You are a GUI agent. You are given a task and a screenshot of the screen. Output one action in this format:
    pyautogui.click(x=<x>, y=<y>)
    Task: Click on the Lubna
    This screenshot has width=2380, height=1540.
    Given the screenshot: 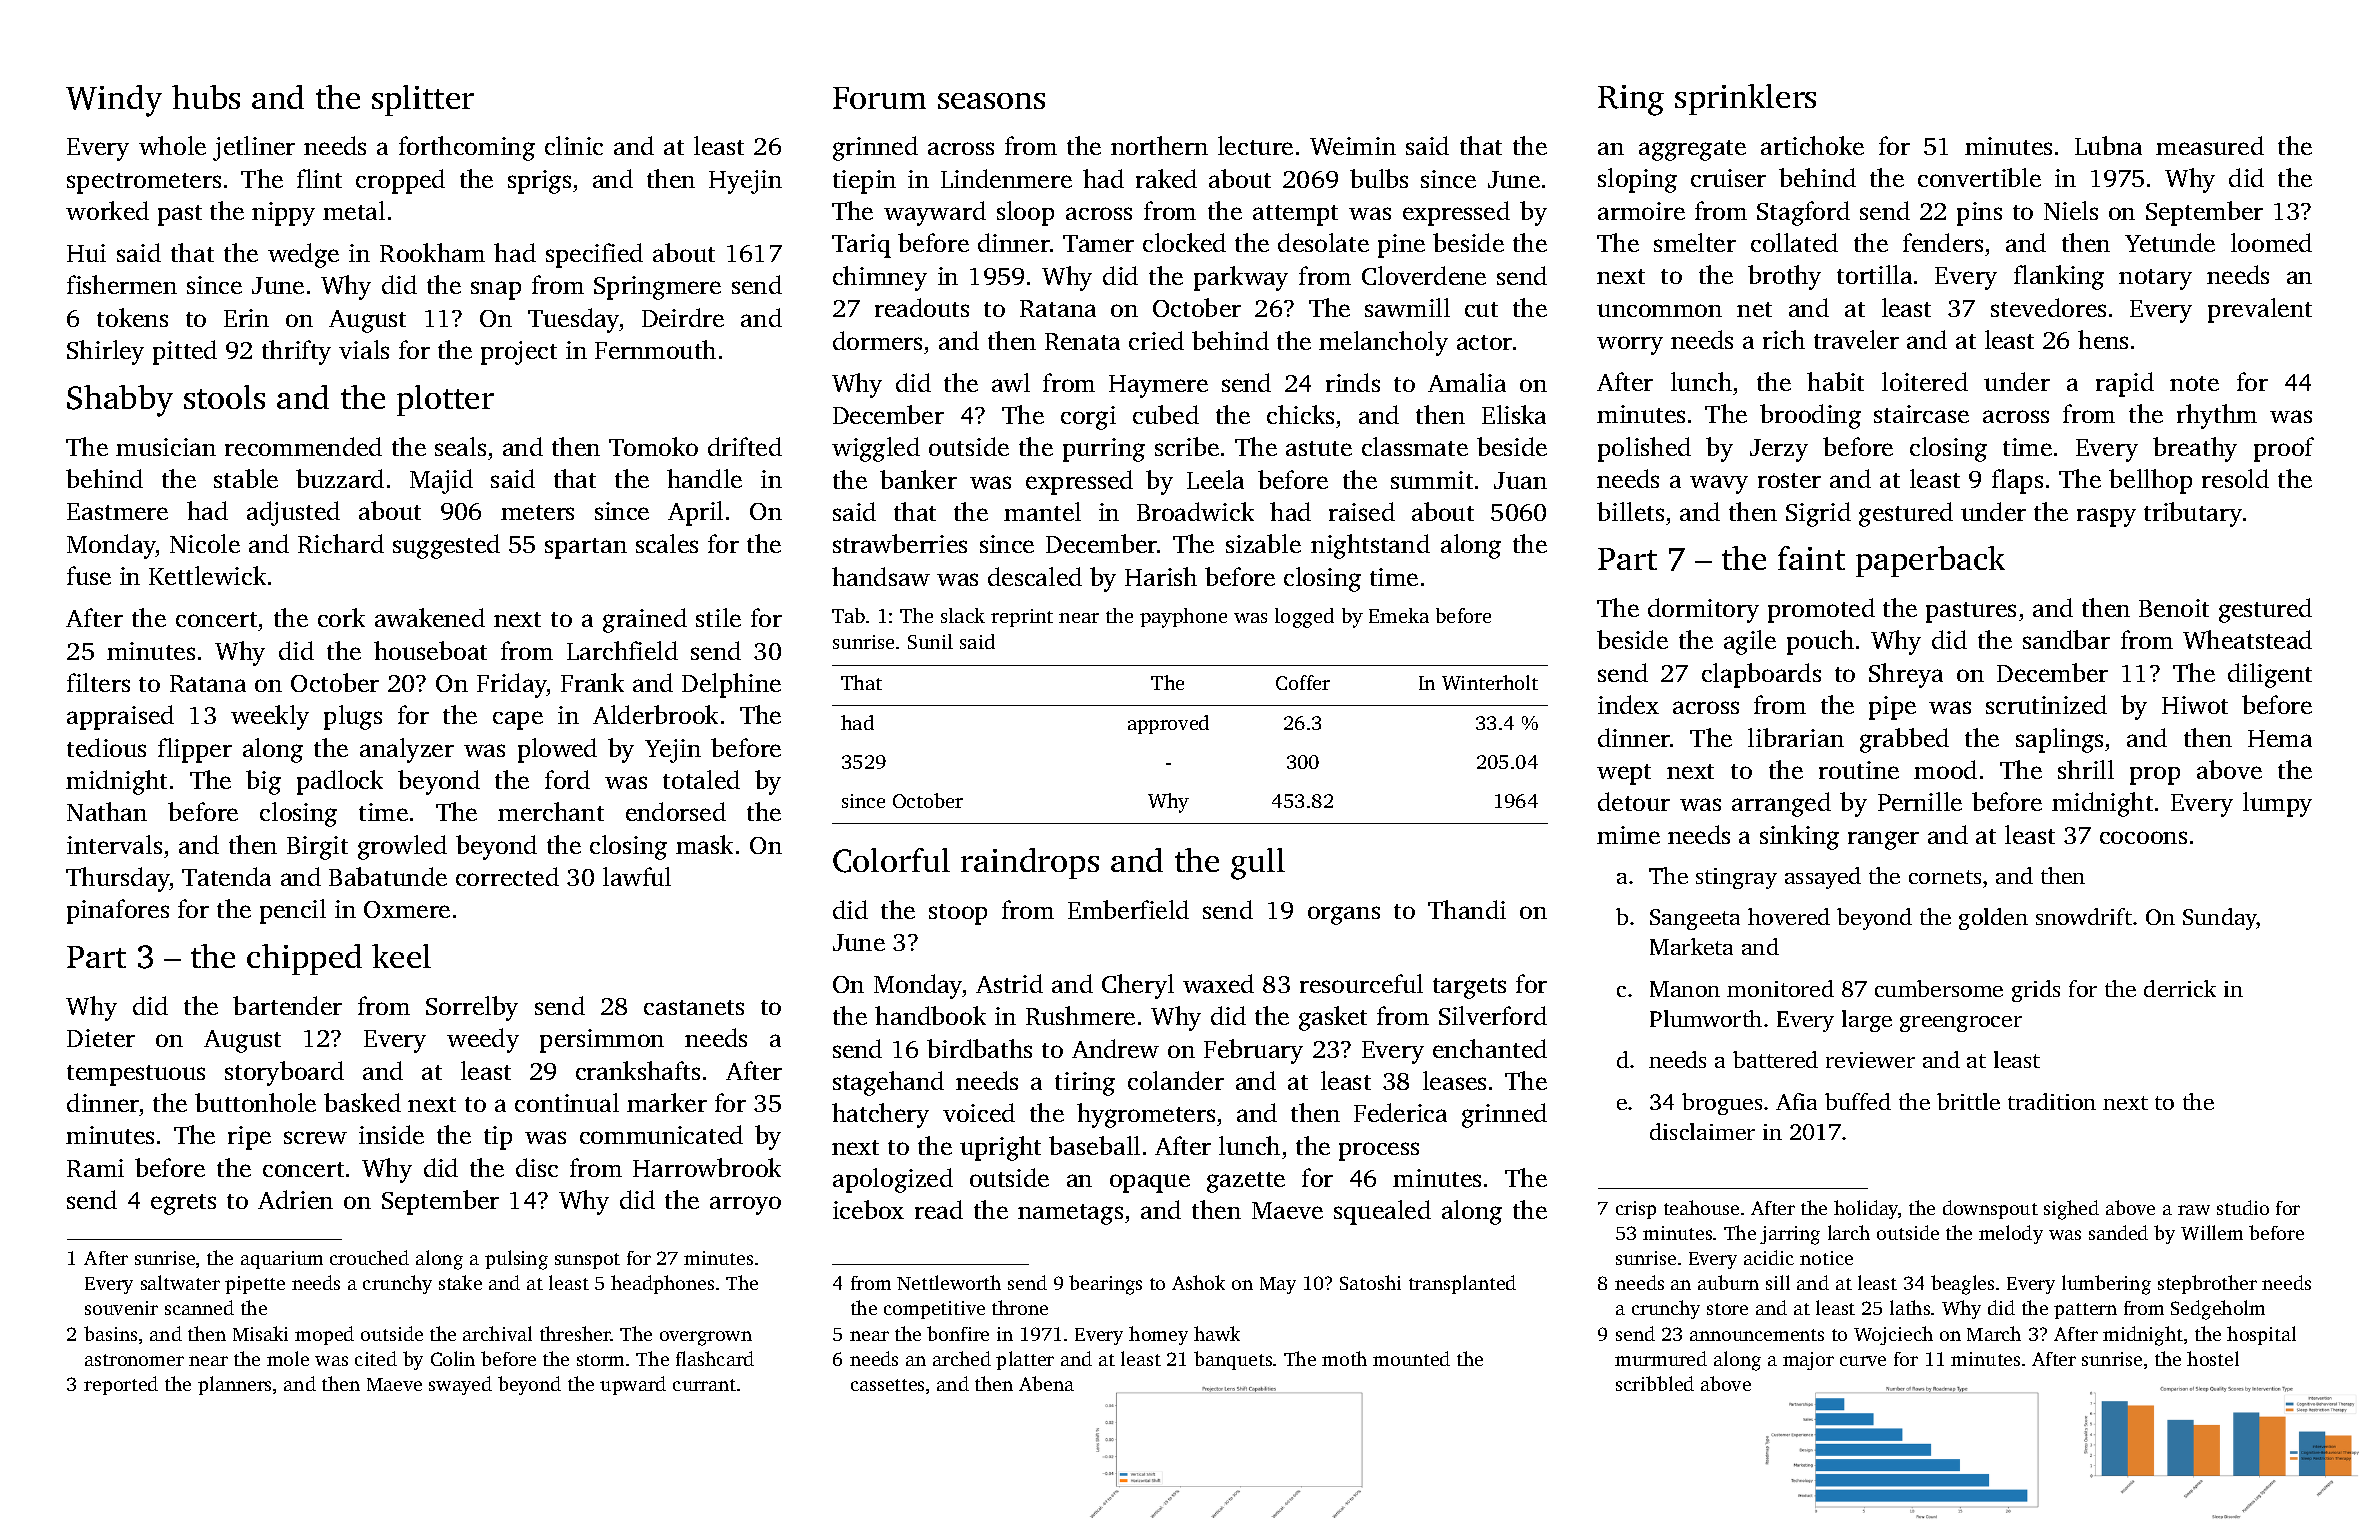 What is the action you would take?
    pyautogui.click(x=2108, y=145)
